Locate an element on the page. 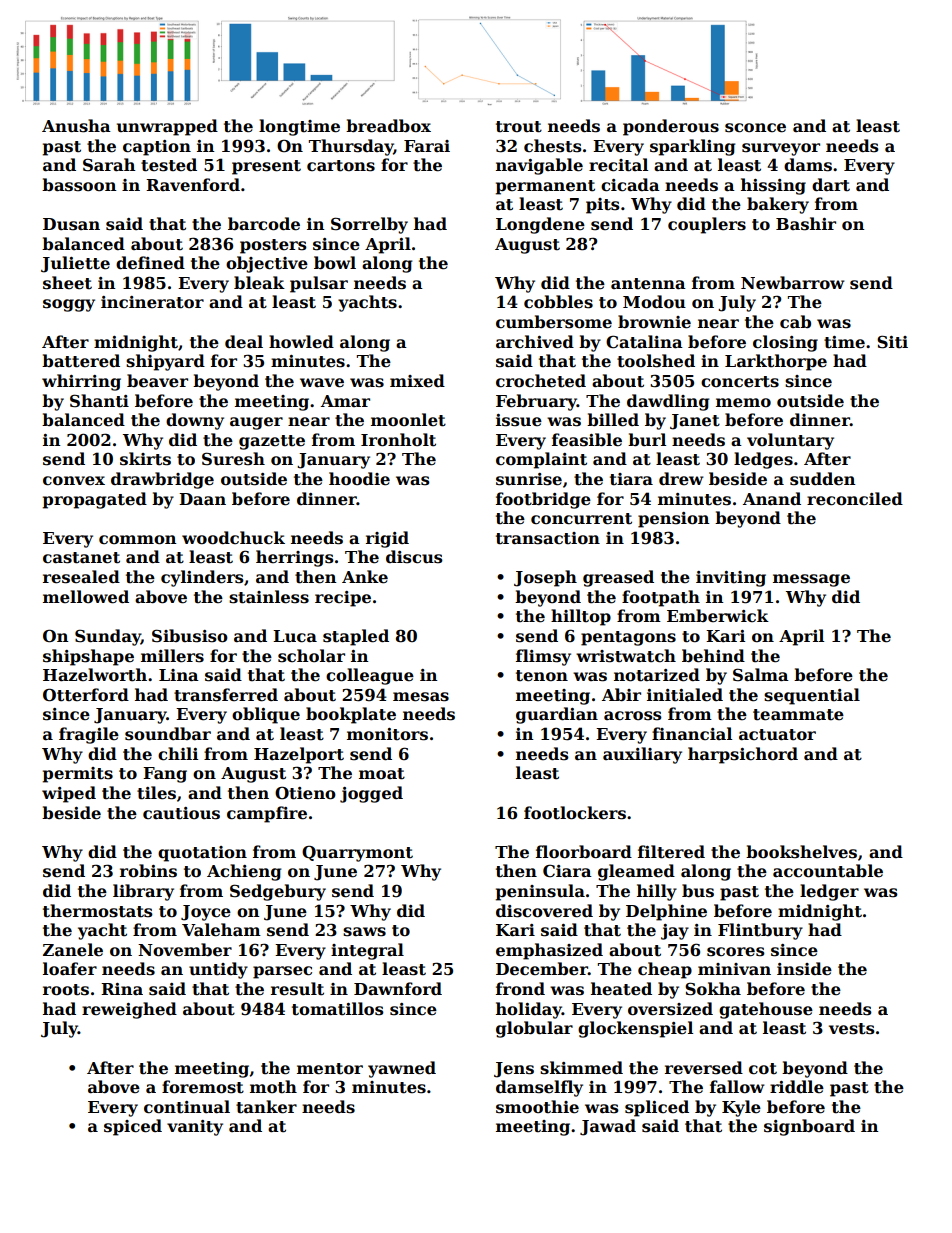  sconce is located at coordinates (755, 128).
